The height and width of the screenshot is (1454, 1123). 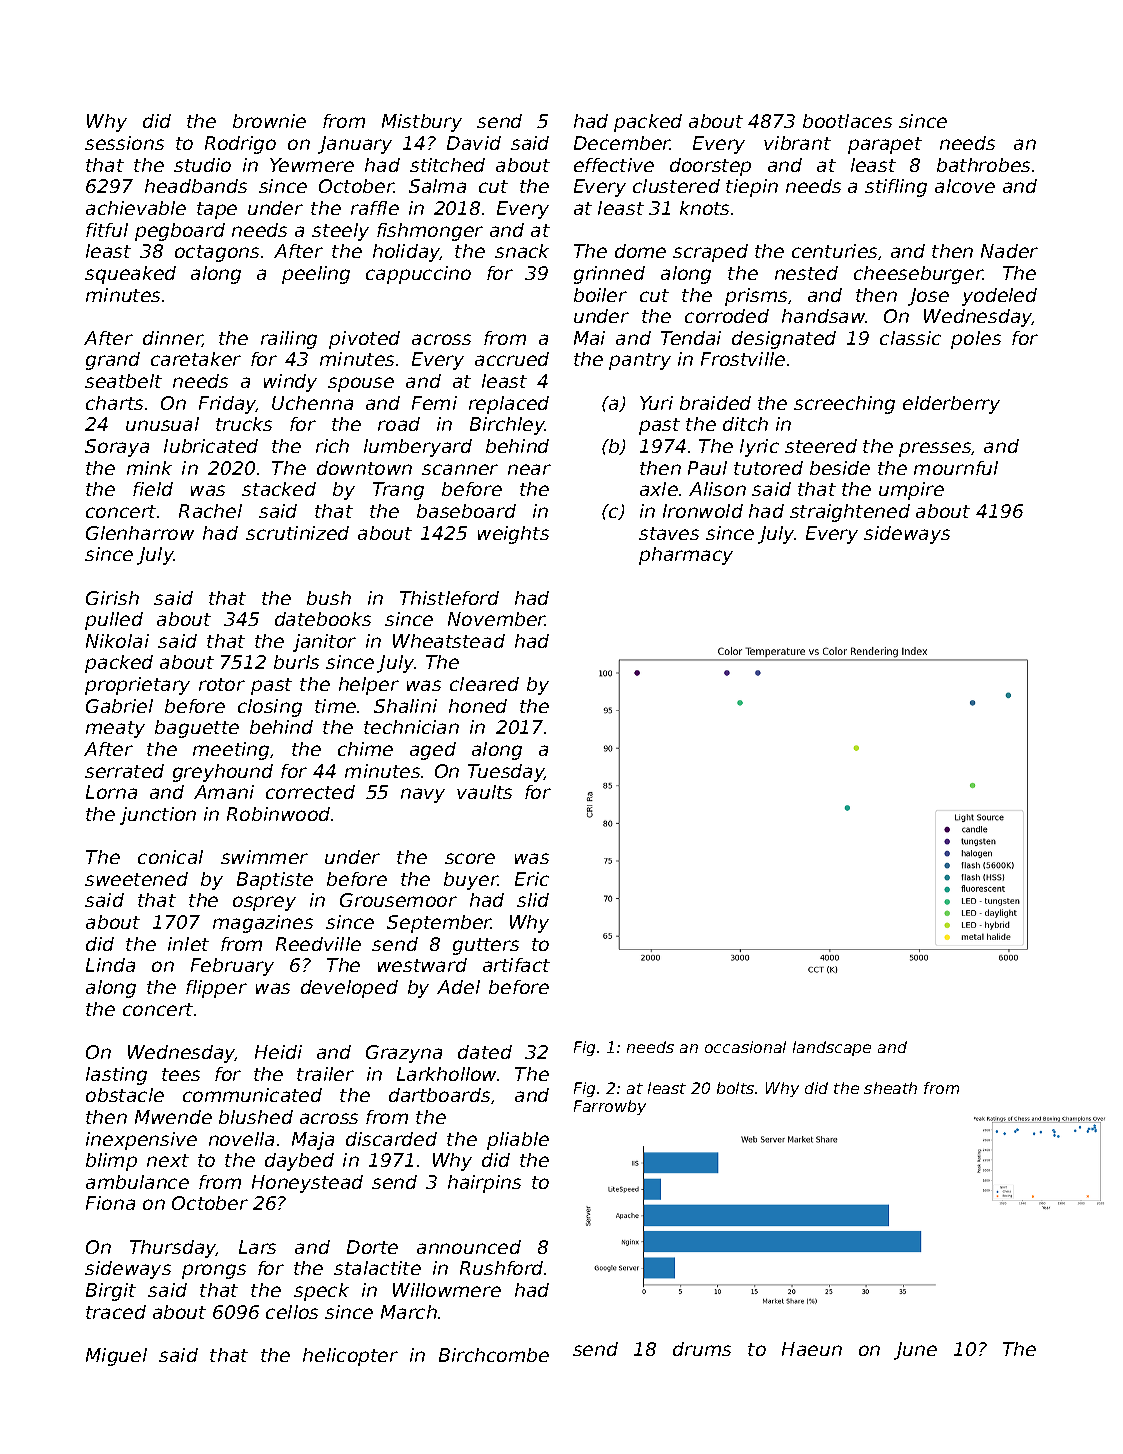 What do you see at coordinates (832, 1048) in the screenshot?
I see `landscape` at bounding box center [832, 1048].
